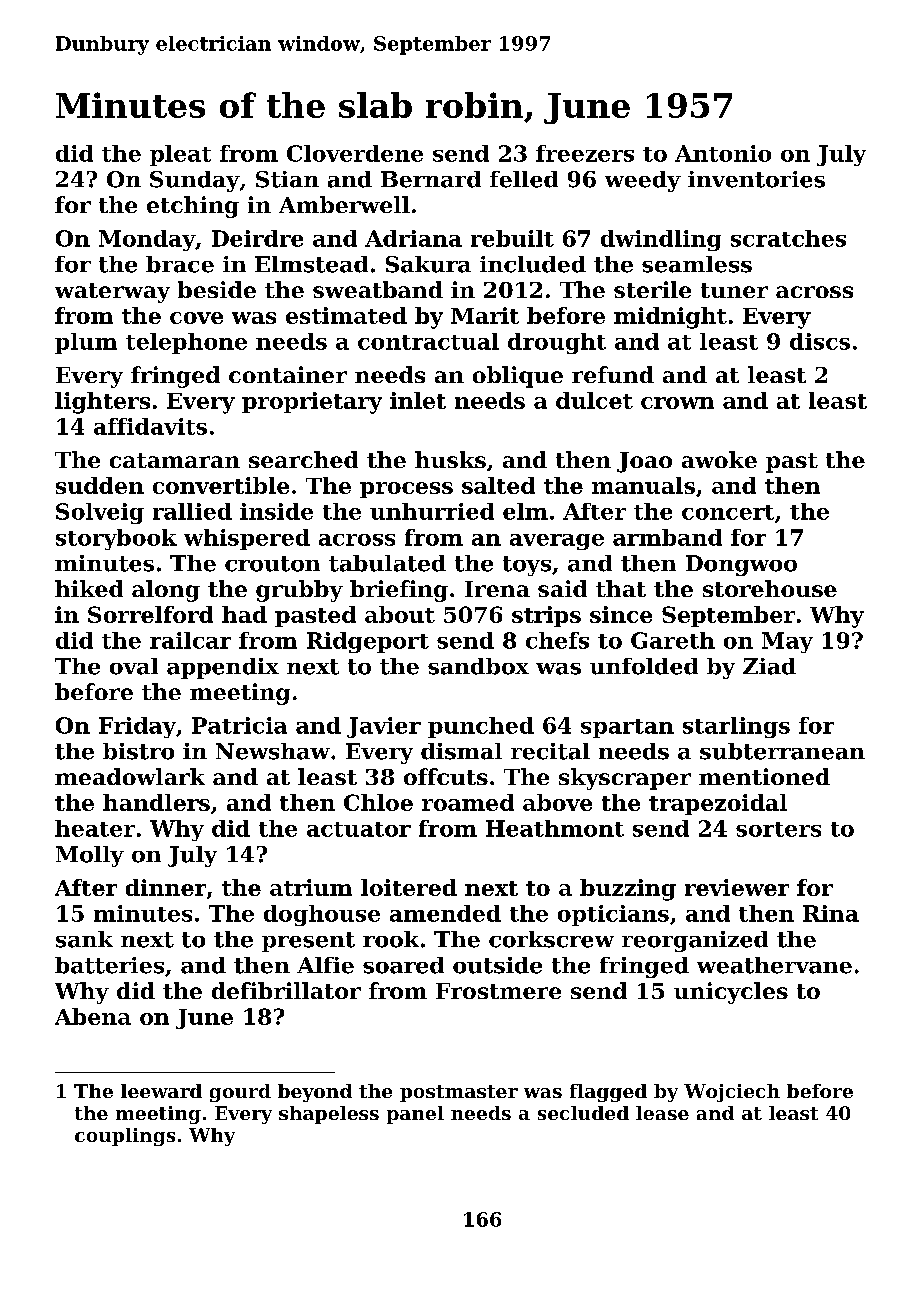  Describe the element at coordinates (180, 155) in the image. I see `pleat` at that location.
